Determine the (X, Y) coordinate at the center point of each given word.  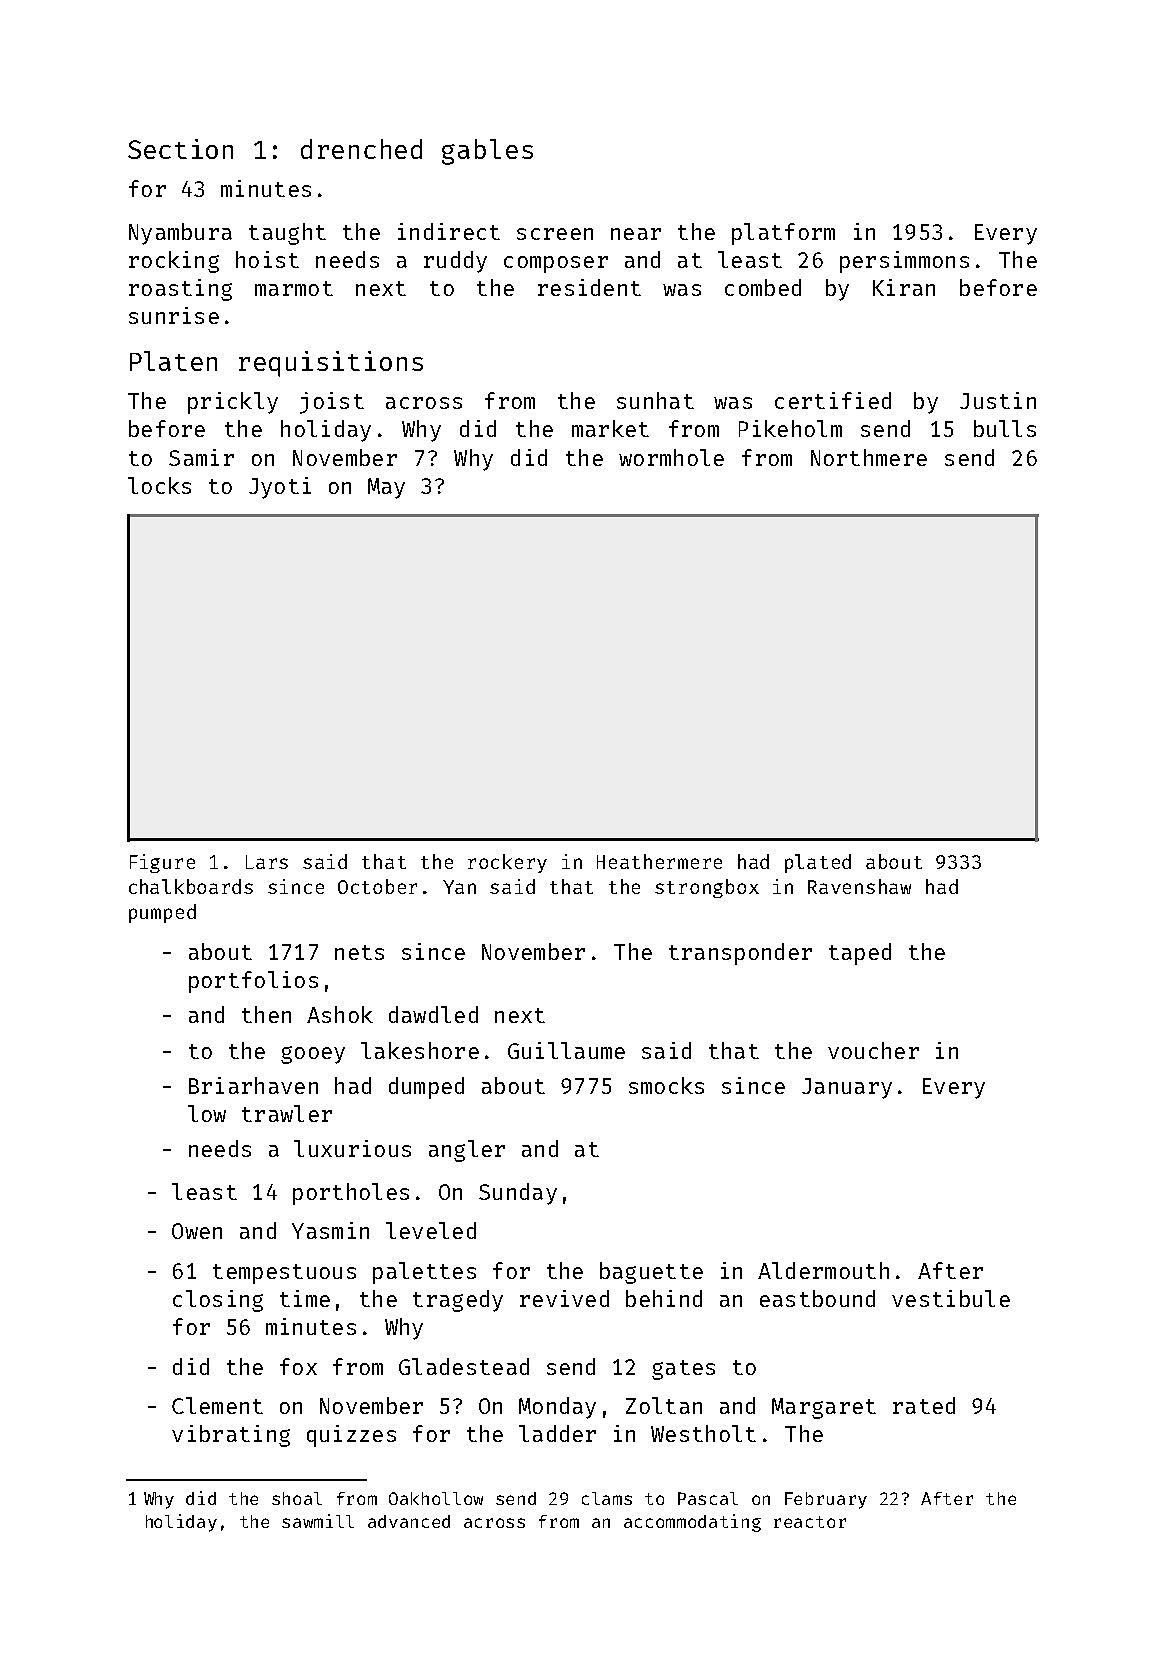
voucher (873, 1050)
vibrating (231, 1436)
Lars (267, 862)
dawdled (433, 1014)
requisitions (331, 364)
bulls (1005, 428)
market (610, 428)
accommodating (692, 1523)
